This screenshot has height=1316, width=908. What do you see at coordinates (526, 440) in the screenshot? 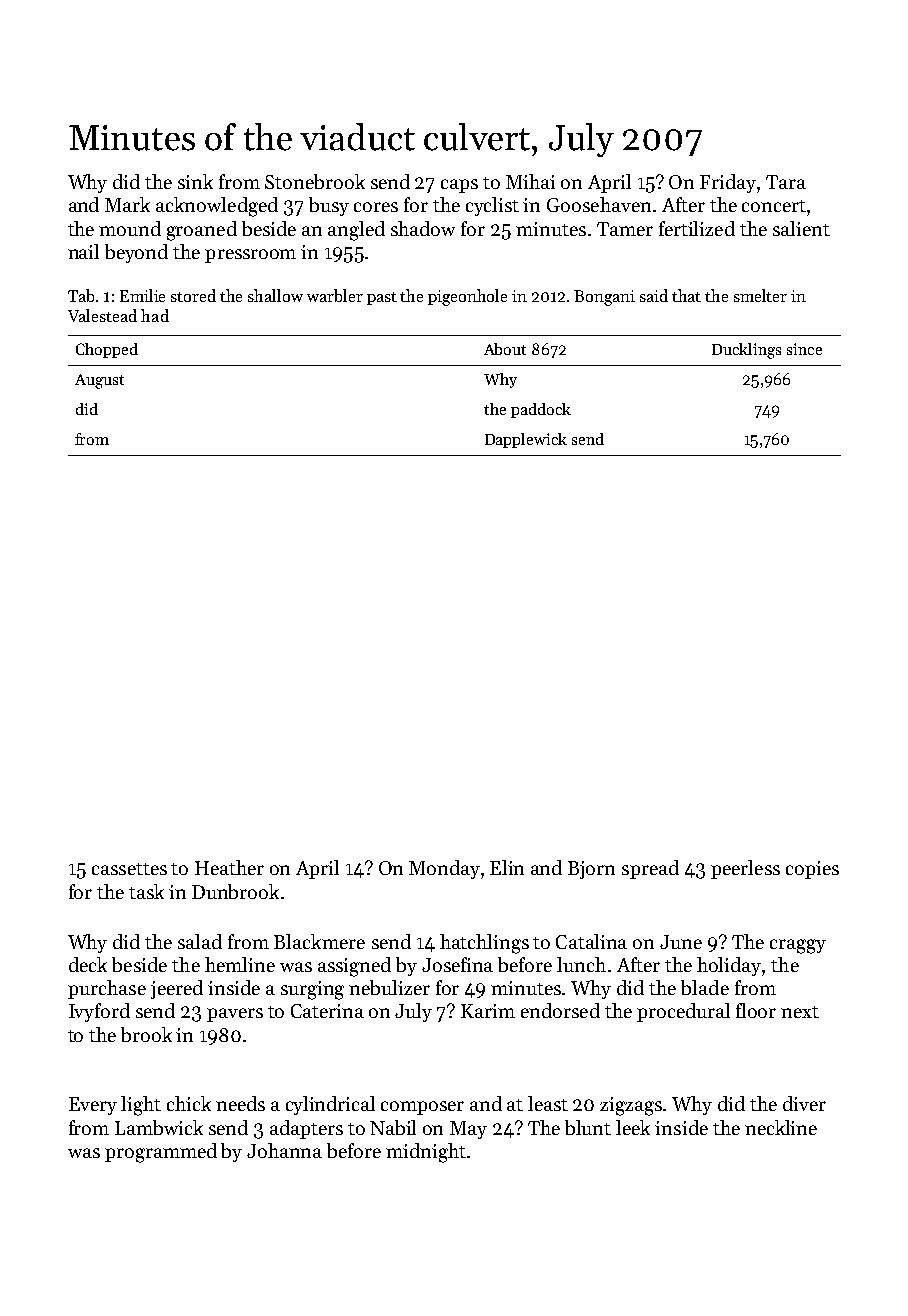
I see `Dapplewick` at bounding box center [526, 440].
